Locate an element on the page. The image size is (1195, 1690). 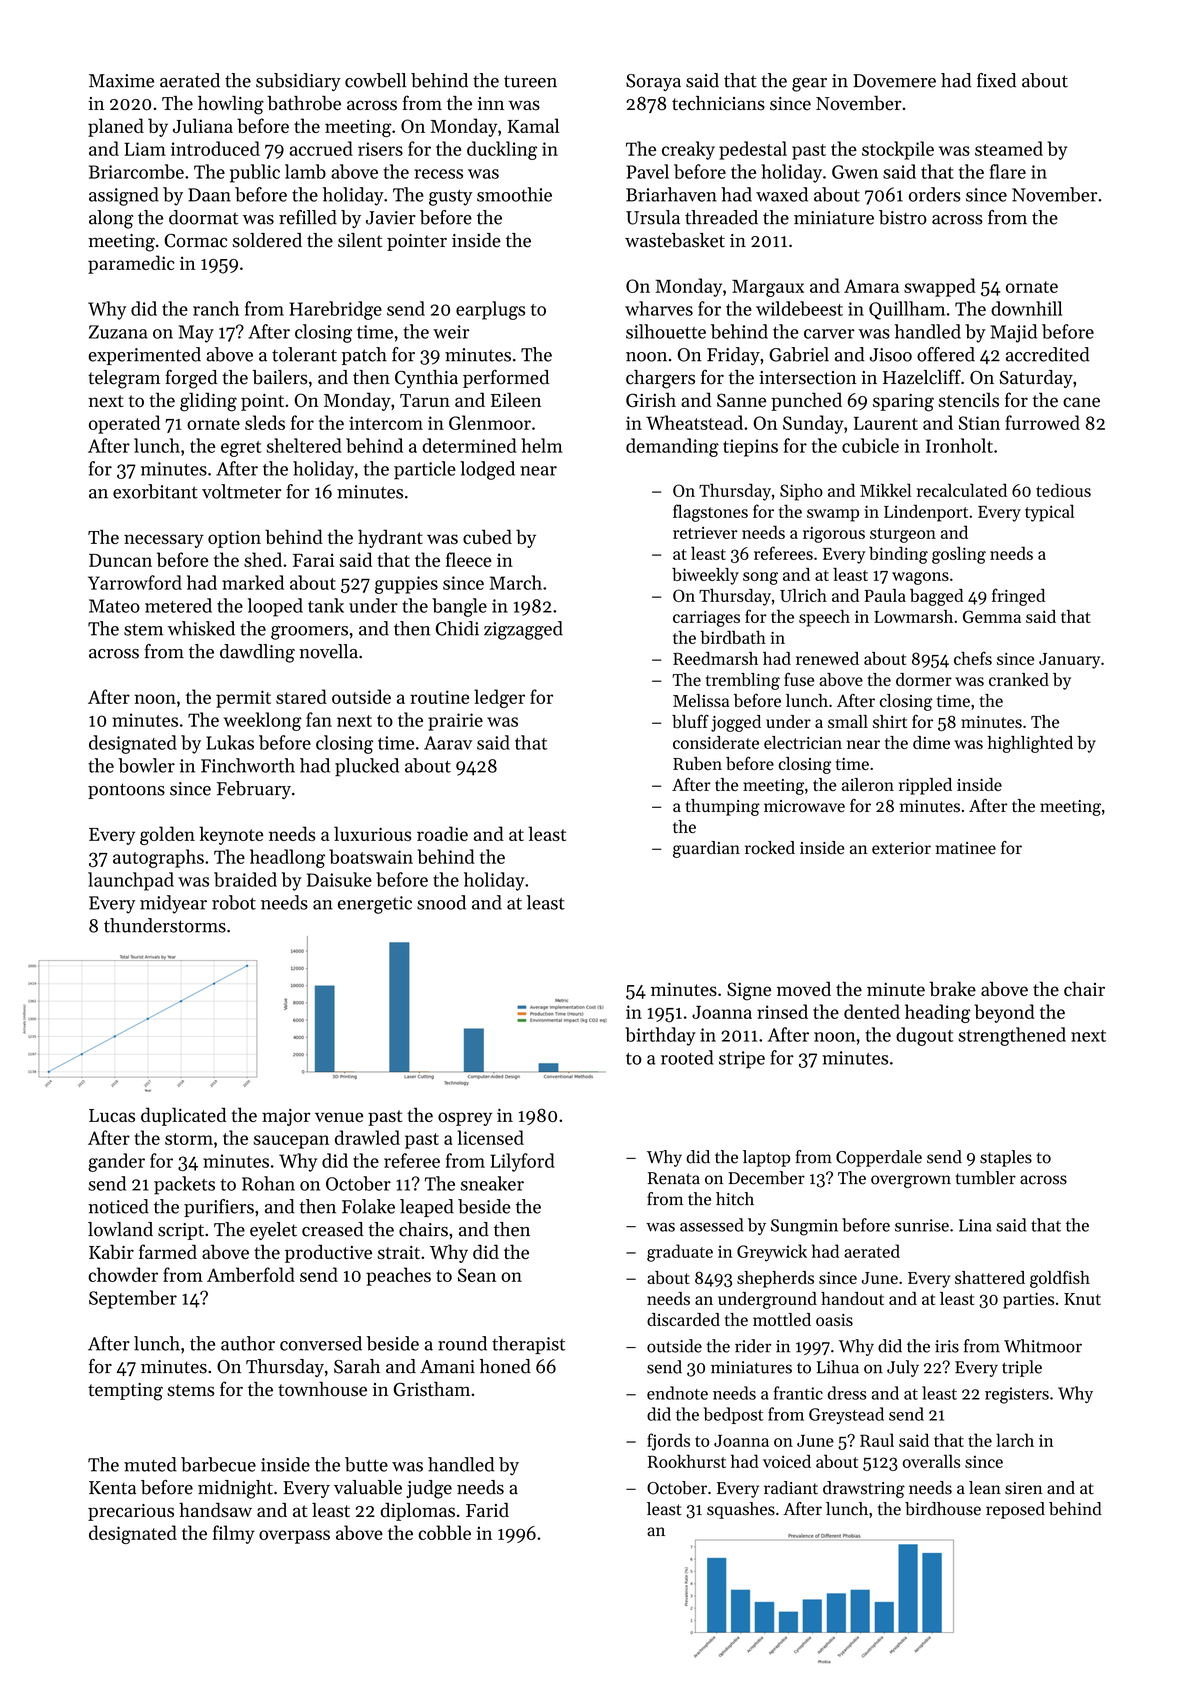
cobble is located at coordinates (445, 1532).
